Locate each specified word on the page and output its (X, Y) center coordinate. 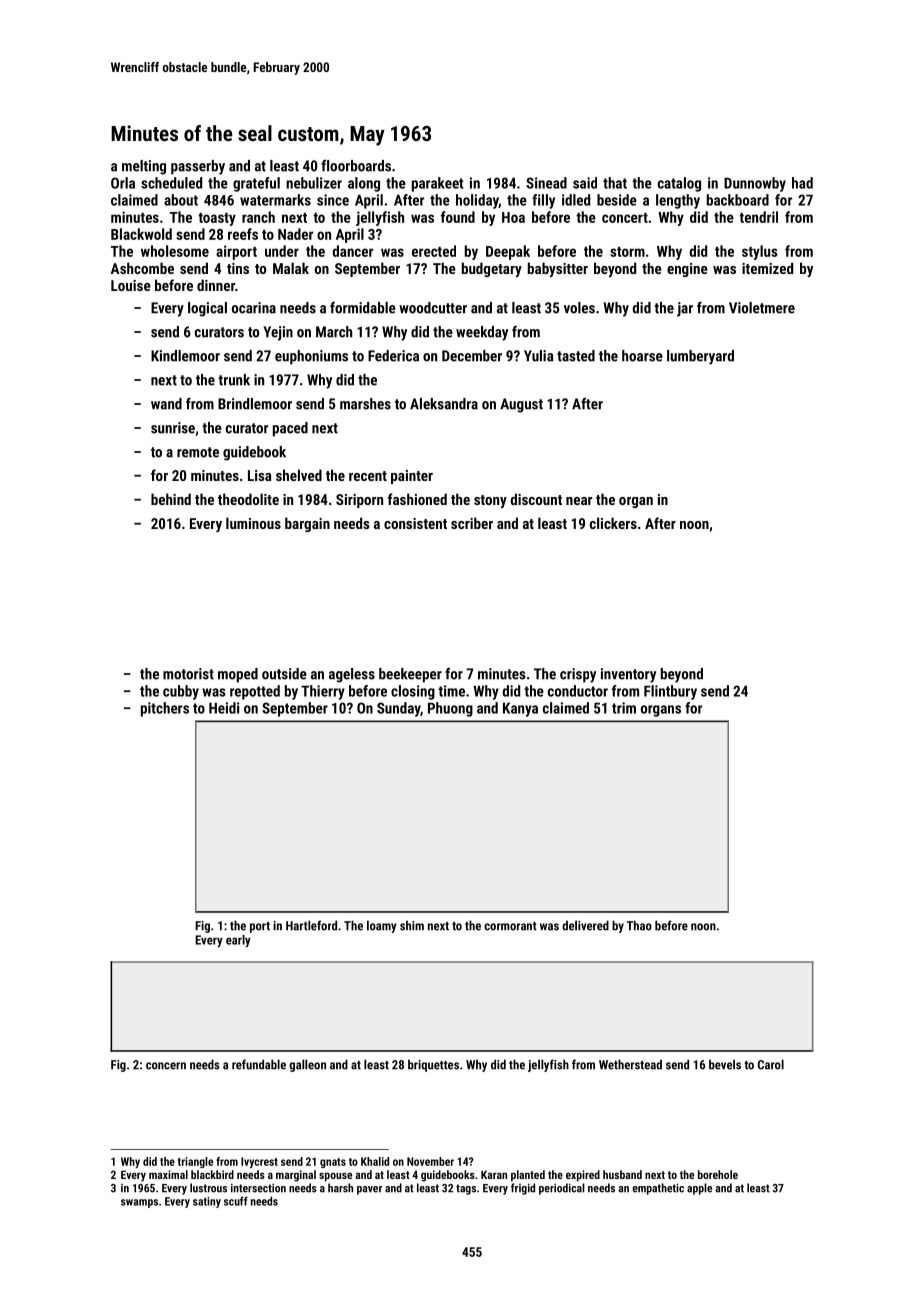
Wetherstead (630, 1064)
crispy (578, 675)
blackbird (212, 1174)
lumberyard (700, 357)
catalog (679, 184)
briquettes (433, 1065)
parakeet (438, 184)
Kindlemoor (185, 356)
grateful (256, 184)
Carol (771, 1064)
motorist (188, 674)
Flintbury (670, 692)
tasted (576, 356)
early (238, 941)
